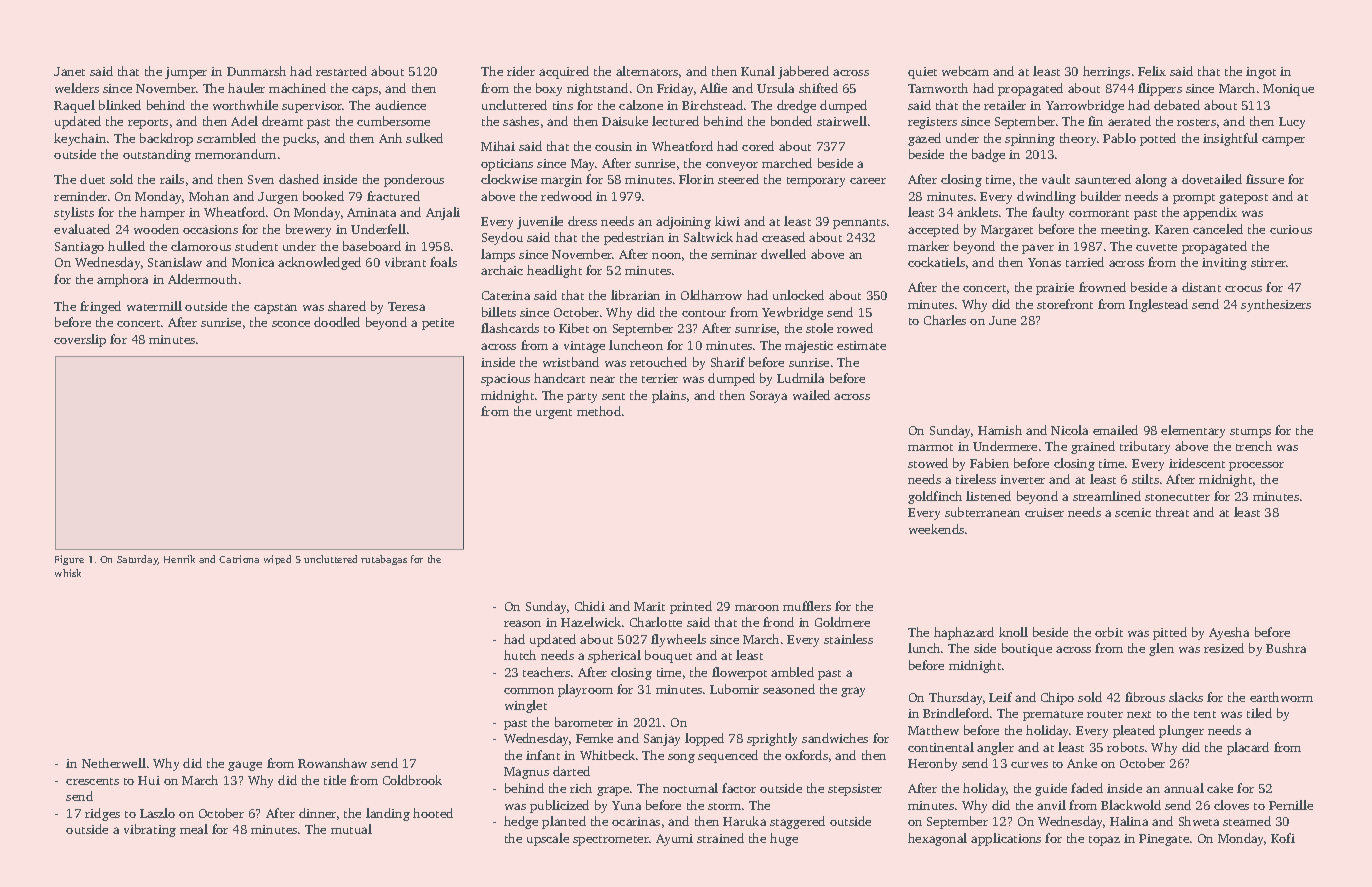  What do you see at coordinates (80, 340) in the screenshot?
I see `coverslip` at bounding box center [80, 340].
